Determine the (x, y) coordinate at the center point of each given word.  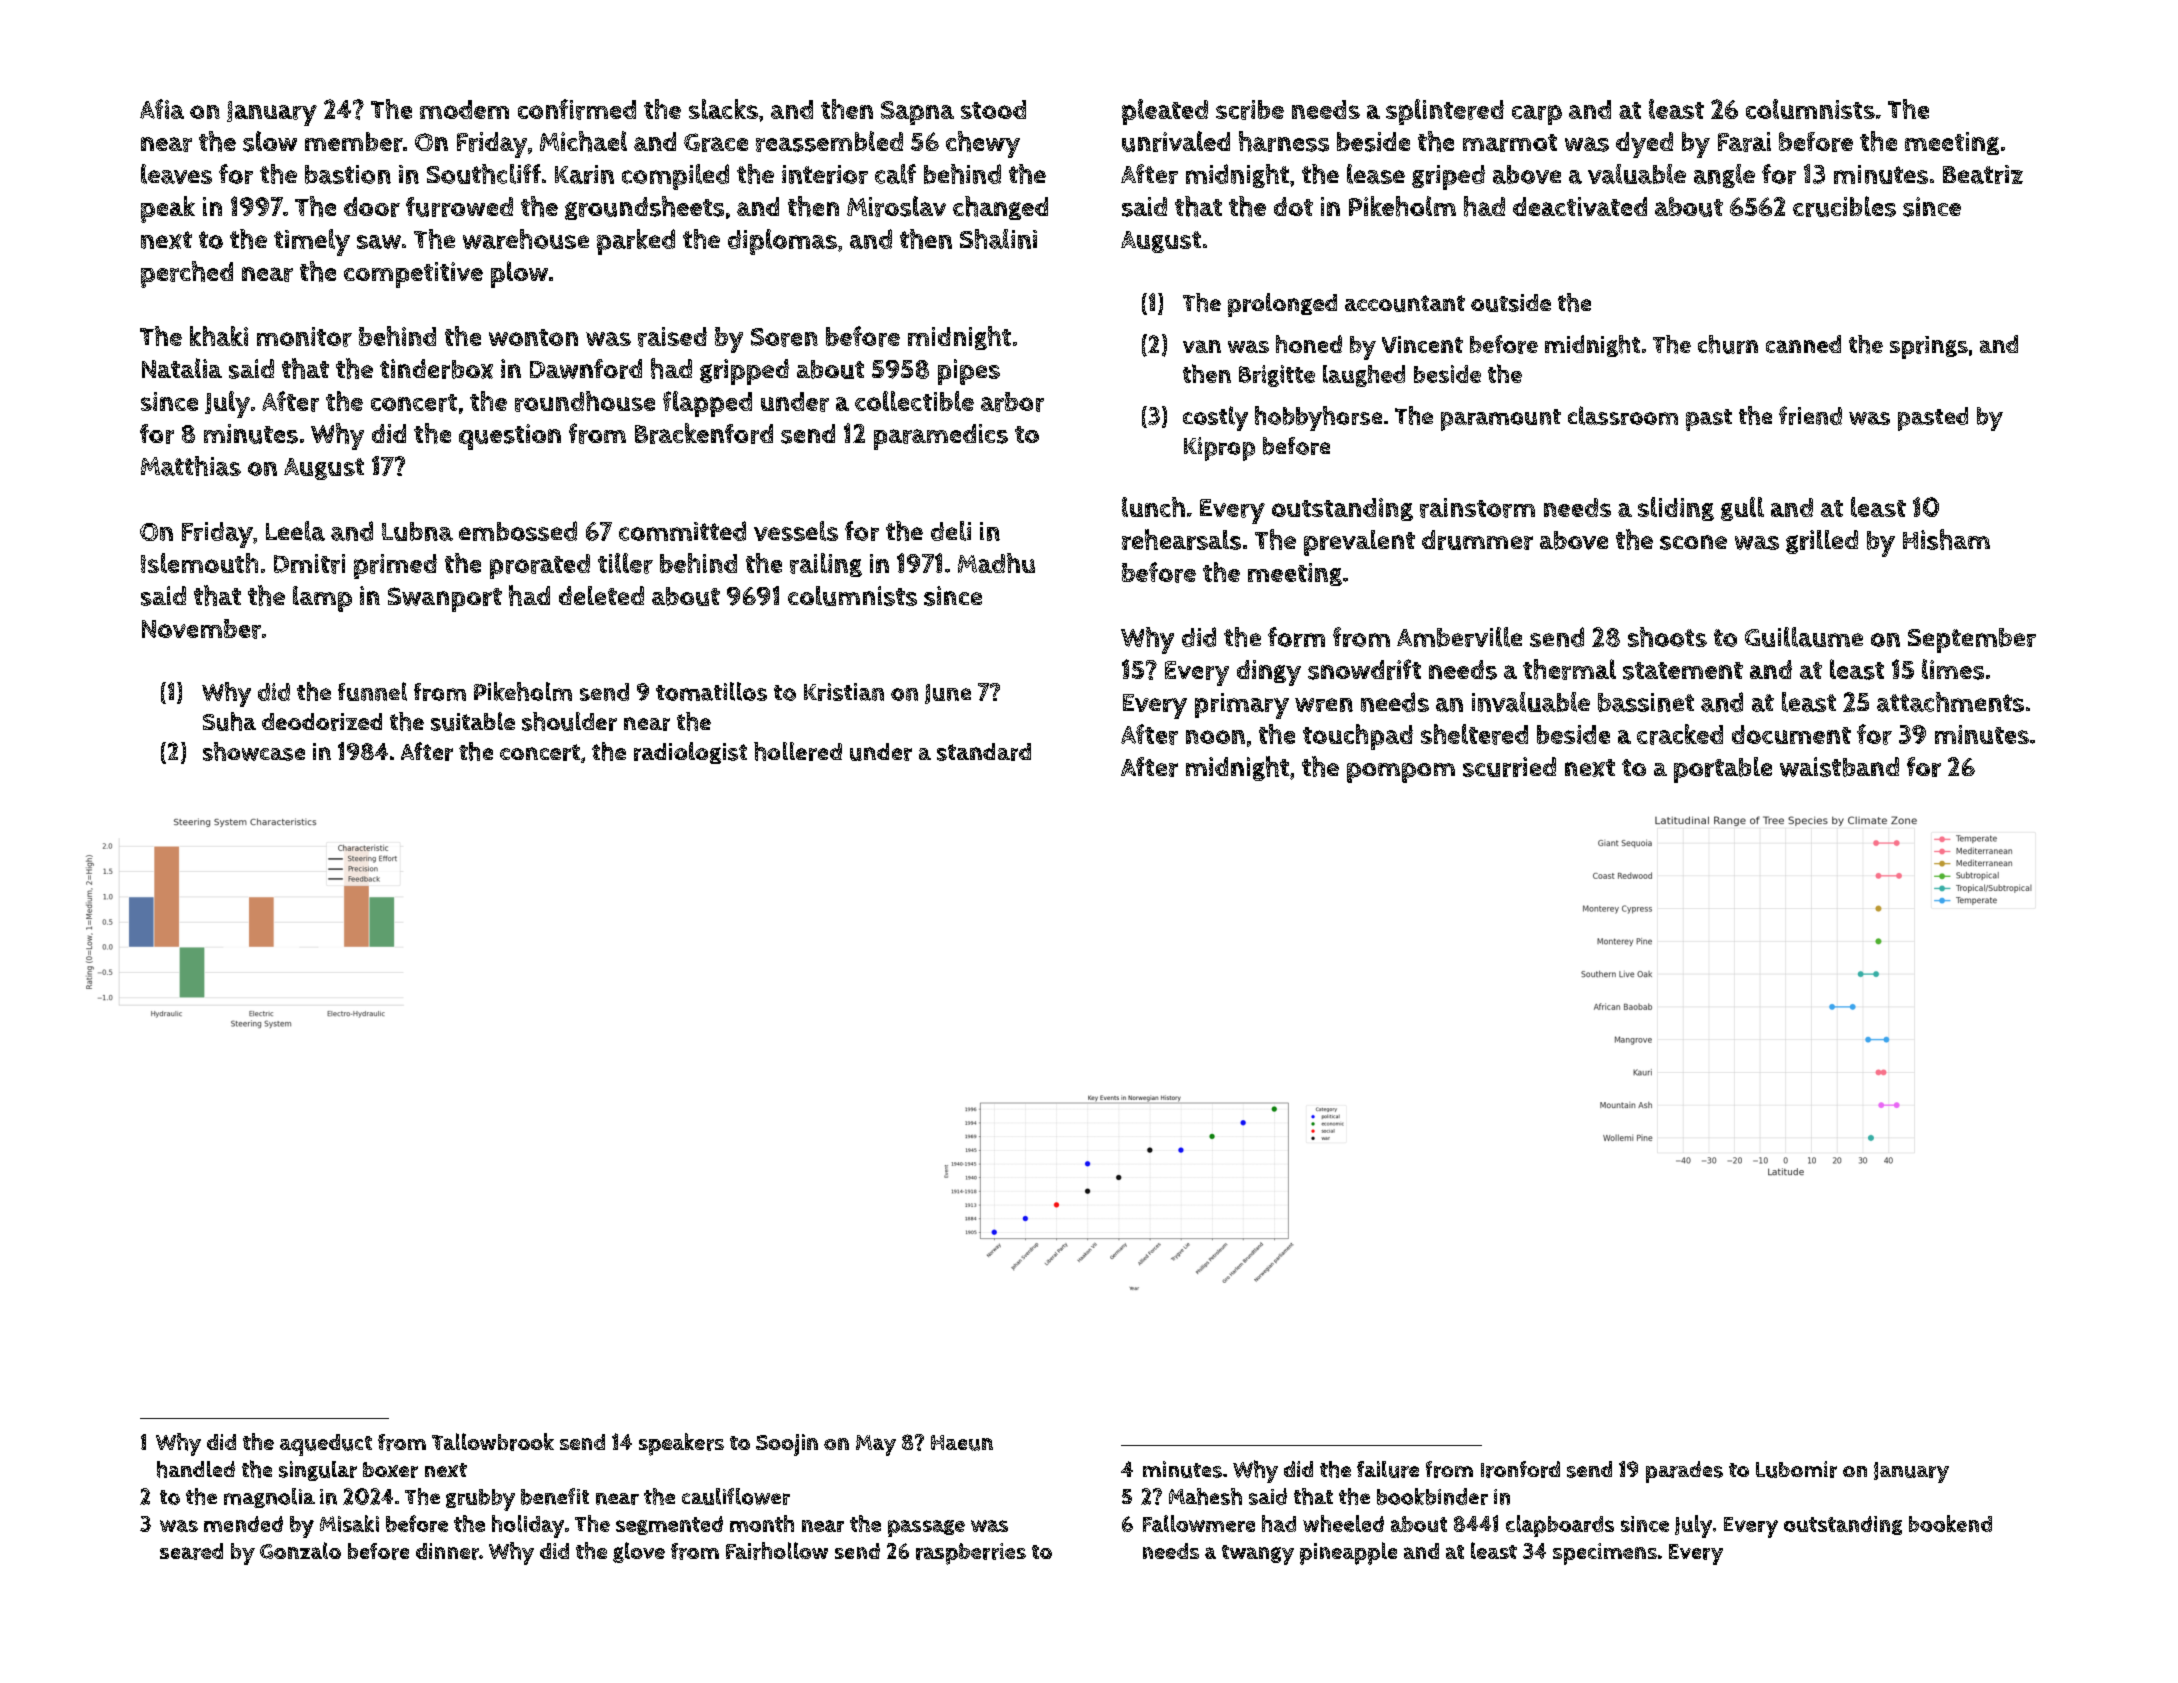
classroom (1623, 415)
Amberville (1459, 637)
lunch (1153, 507)
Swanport (445, 599)
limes (1953, 669)
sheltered (1474, 734)
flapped (707, 404)
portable (1723, 770)
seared (191, 1551)
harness (1284, 141)
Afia (162, 109)
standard (984, 752)
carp (1537, 115)
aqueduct (326, 1445)
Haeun (962, 1443)
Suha (229, 721)
